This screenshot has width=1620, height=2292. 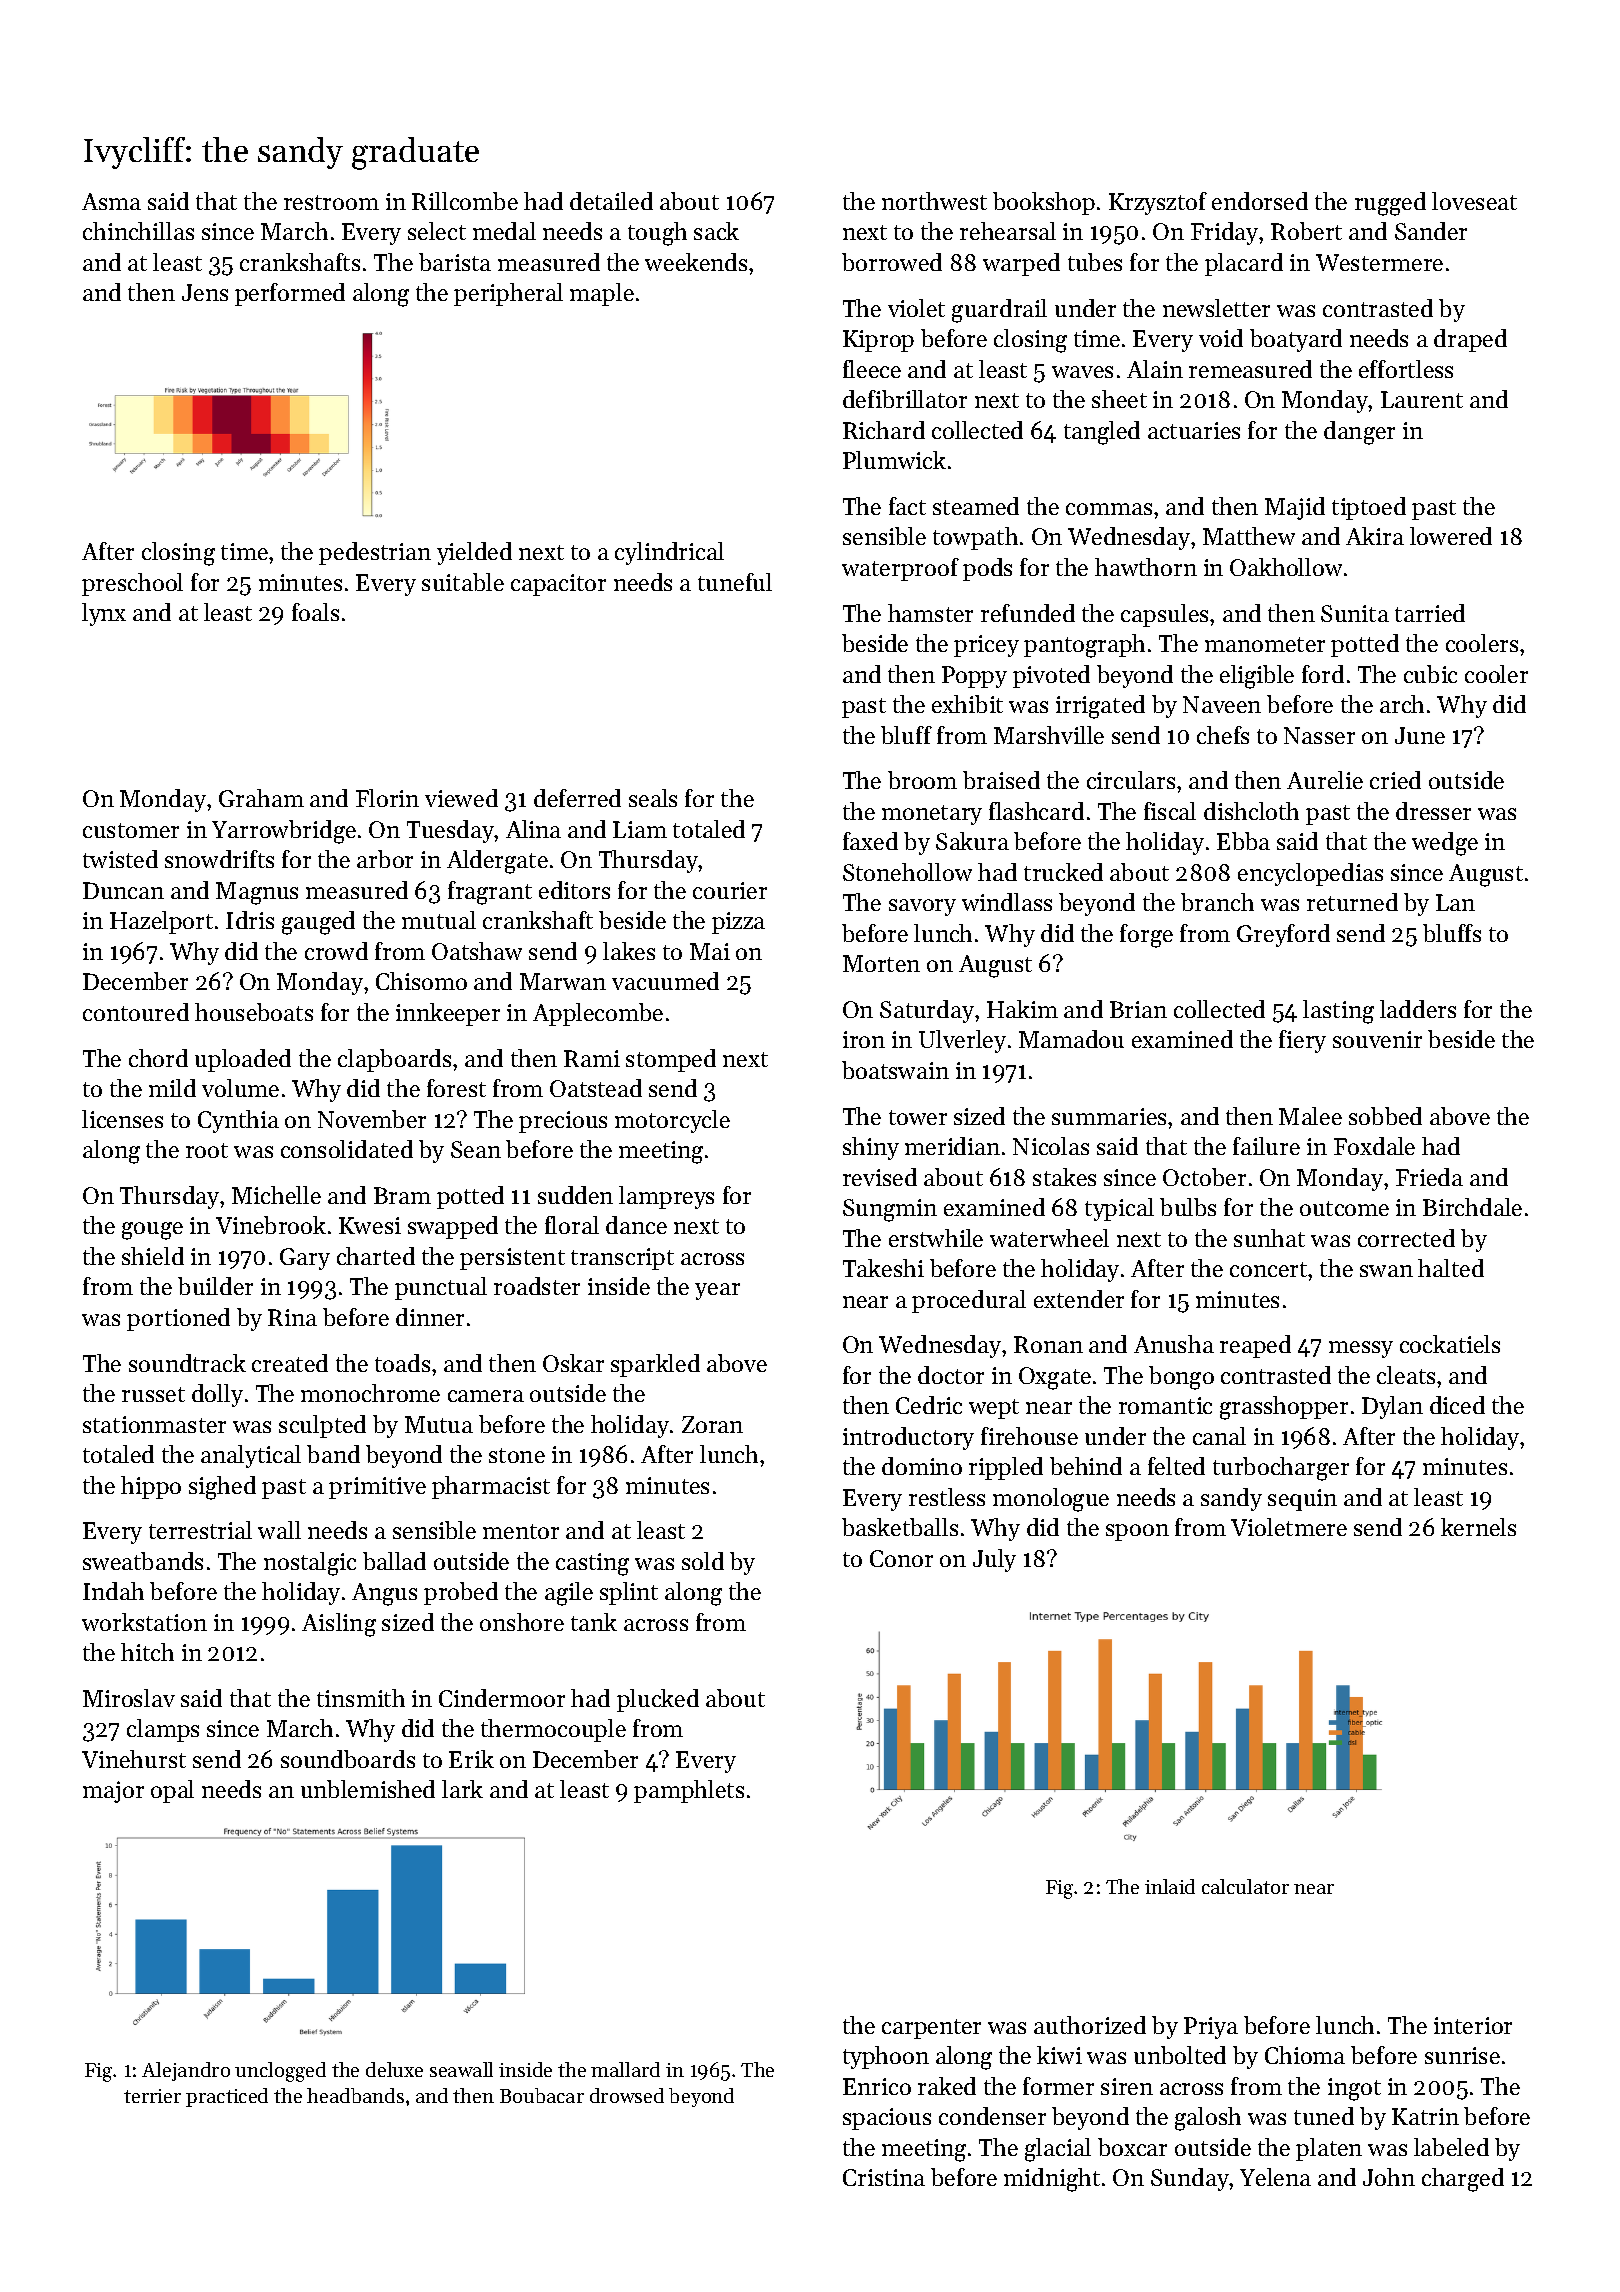 What do you see at coordinates (671, 1060) in the screenshot?
I see `stomped` at bounding box center [671, 1060].
